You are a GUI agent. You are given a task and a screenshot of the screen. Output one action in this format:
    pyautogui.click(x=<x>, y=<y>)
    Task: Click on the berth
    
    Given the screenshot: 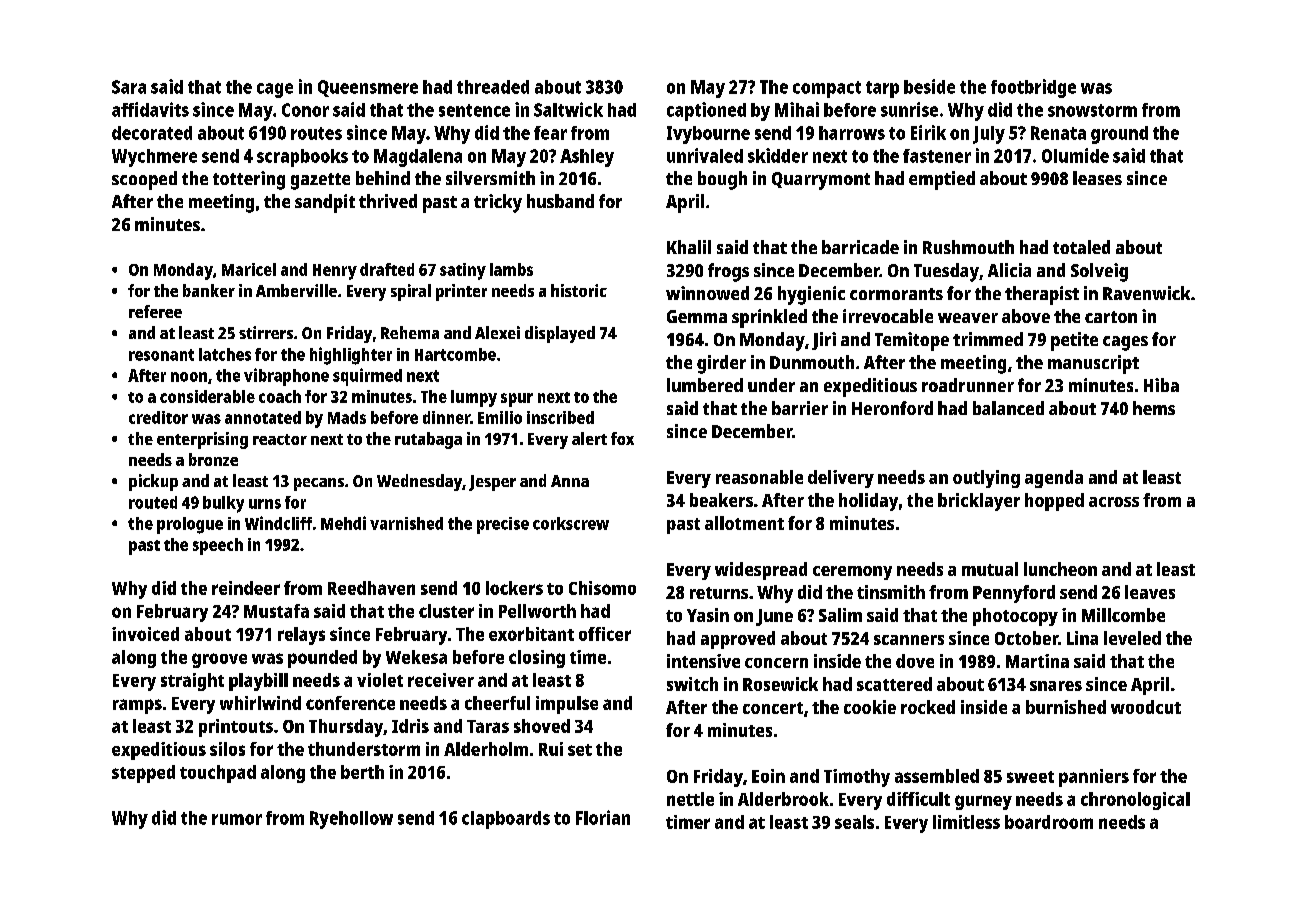 What is the action you would take?
    pyautogui.click(x=362, y=772)
